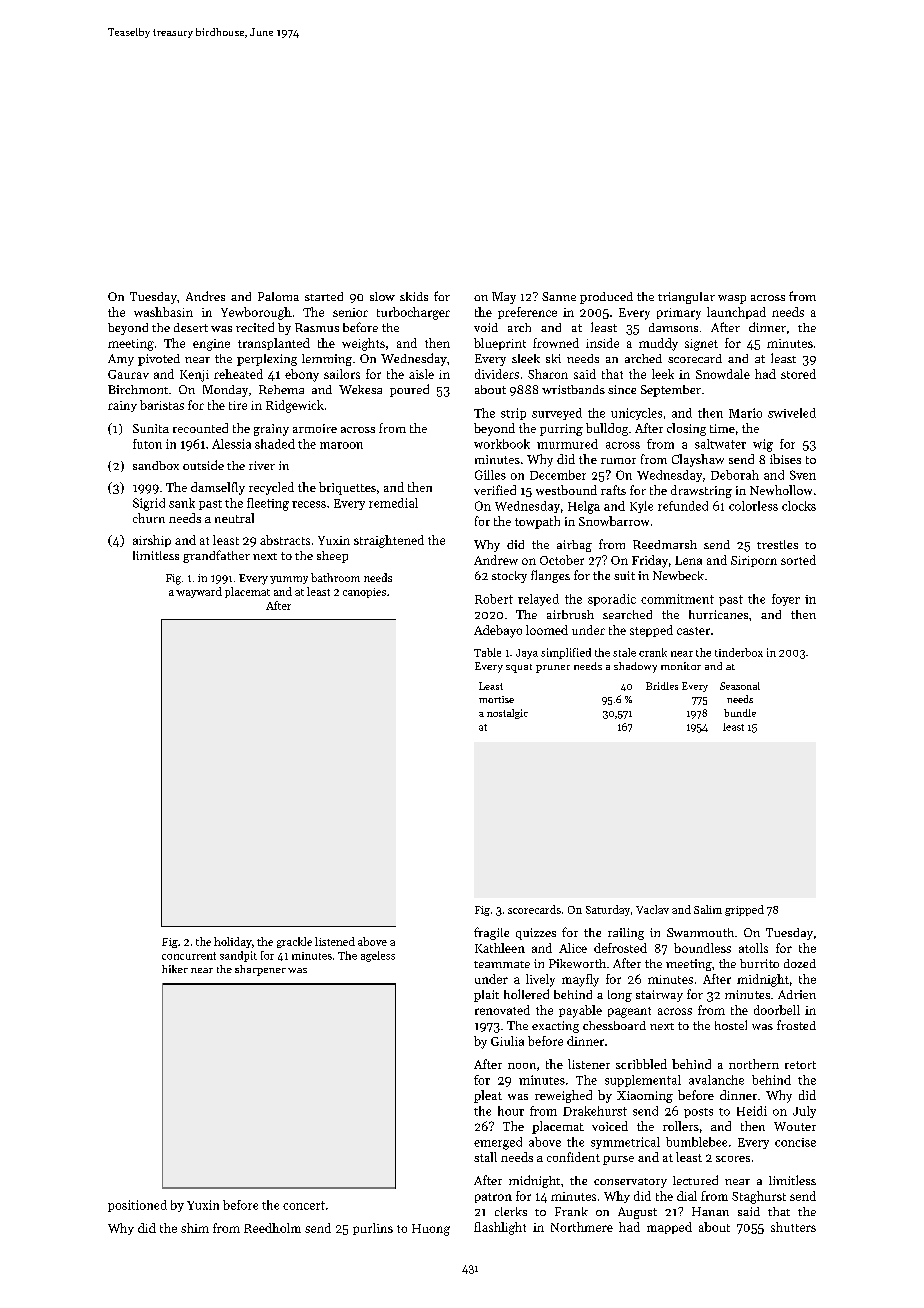  What do you see at coordinates (260, 970) in the screenshot?
I see `sharpener` at bounding box center [260, 970].
